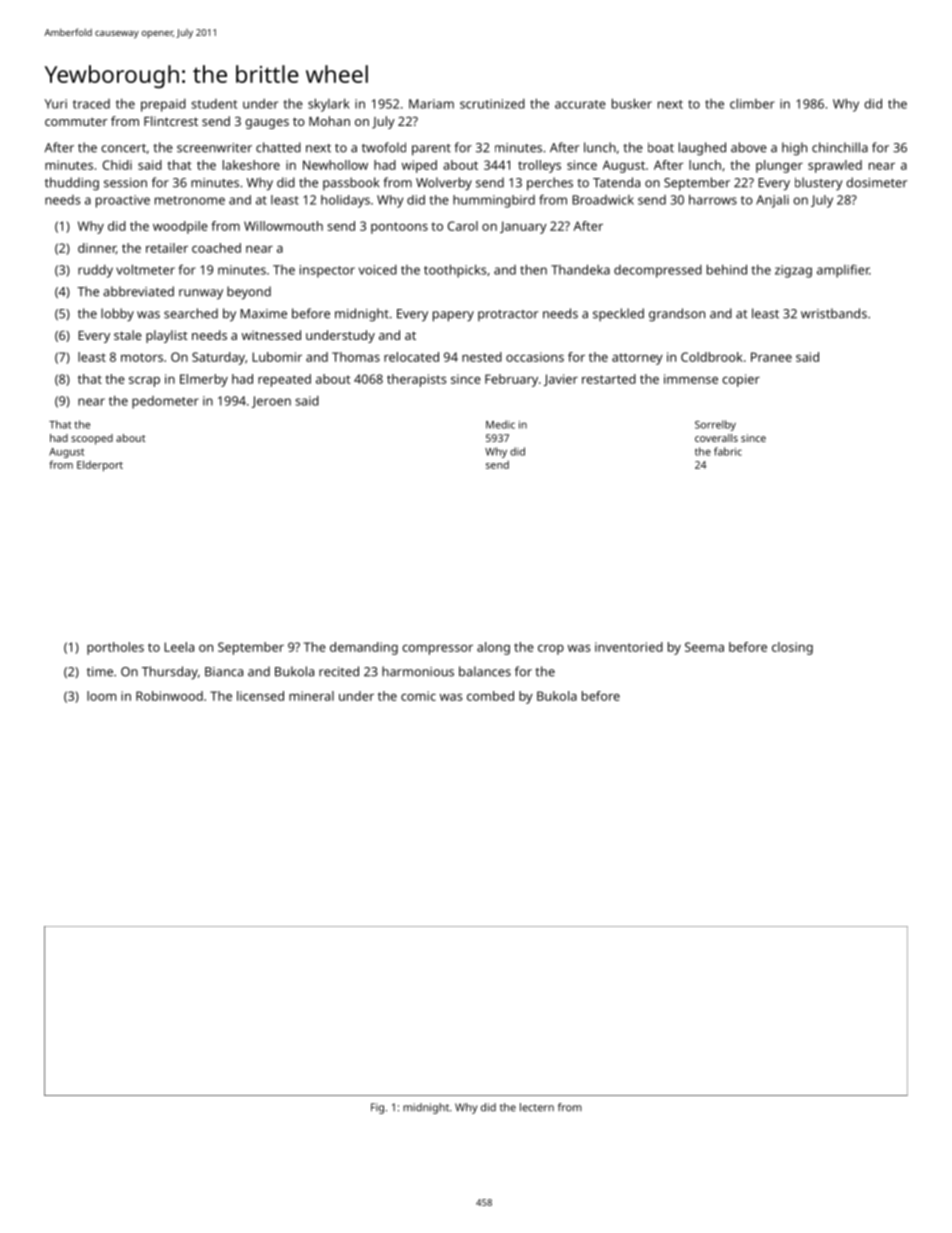 This document has height=1233, width=952. What do you see at coordinates (550, 184) in the document?
I see `perches` at bounding box center [550, 184].
